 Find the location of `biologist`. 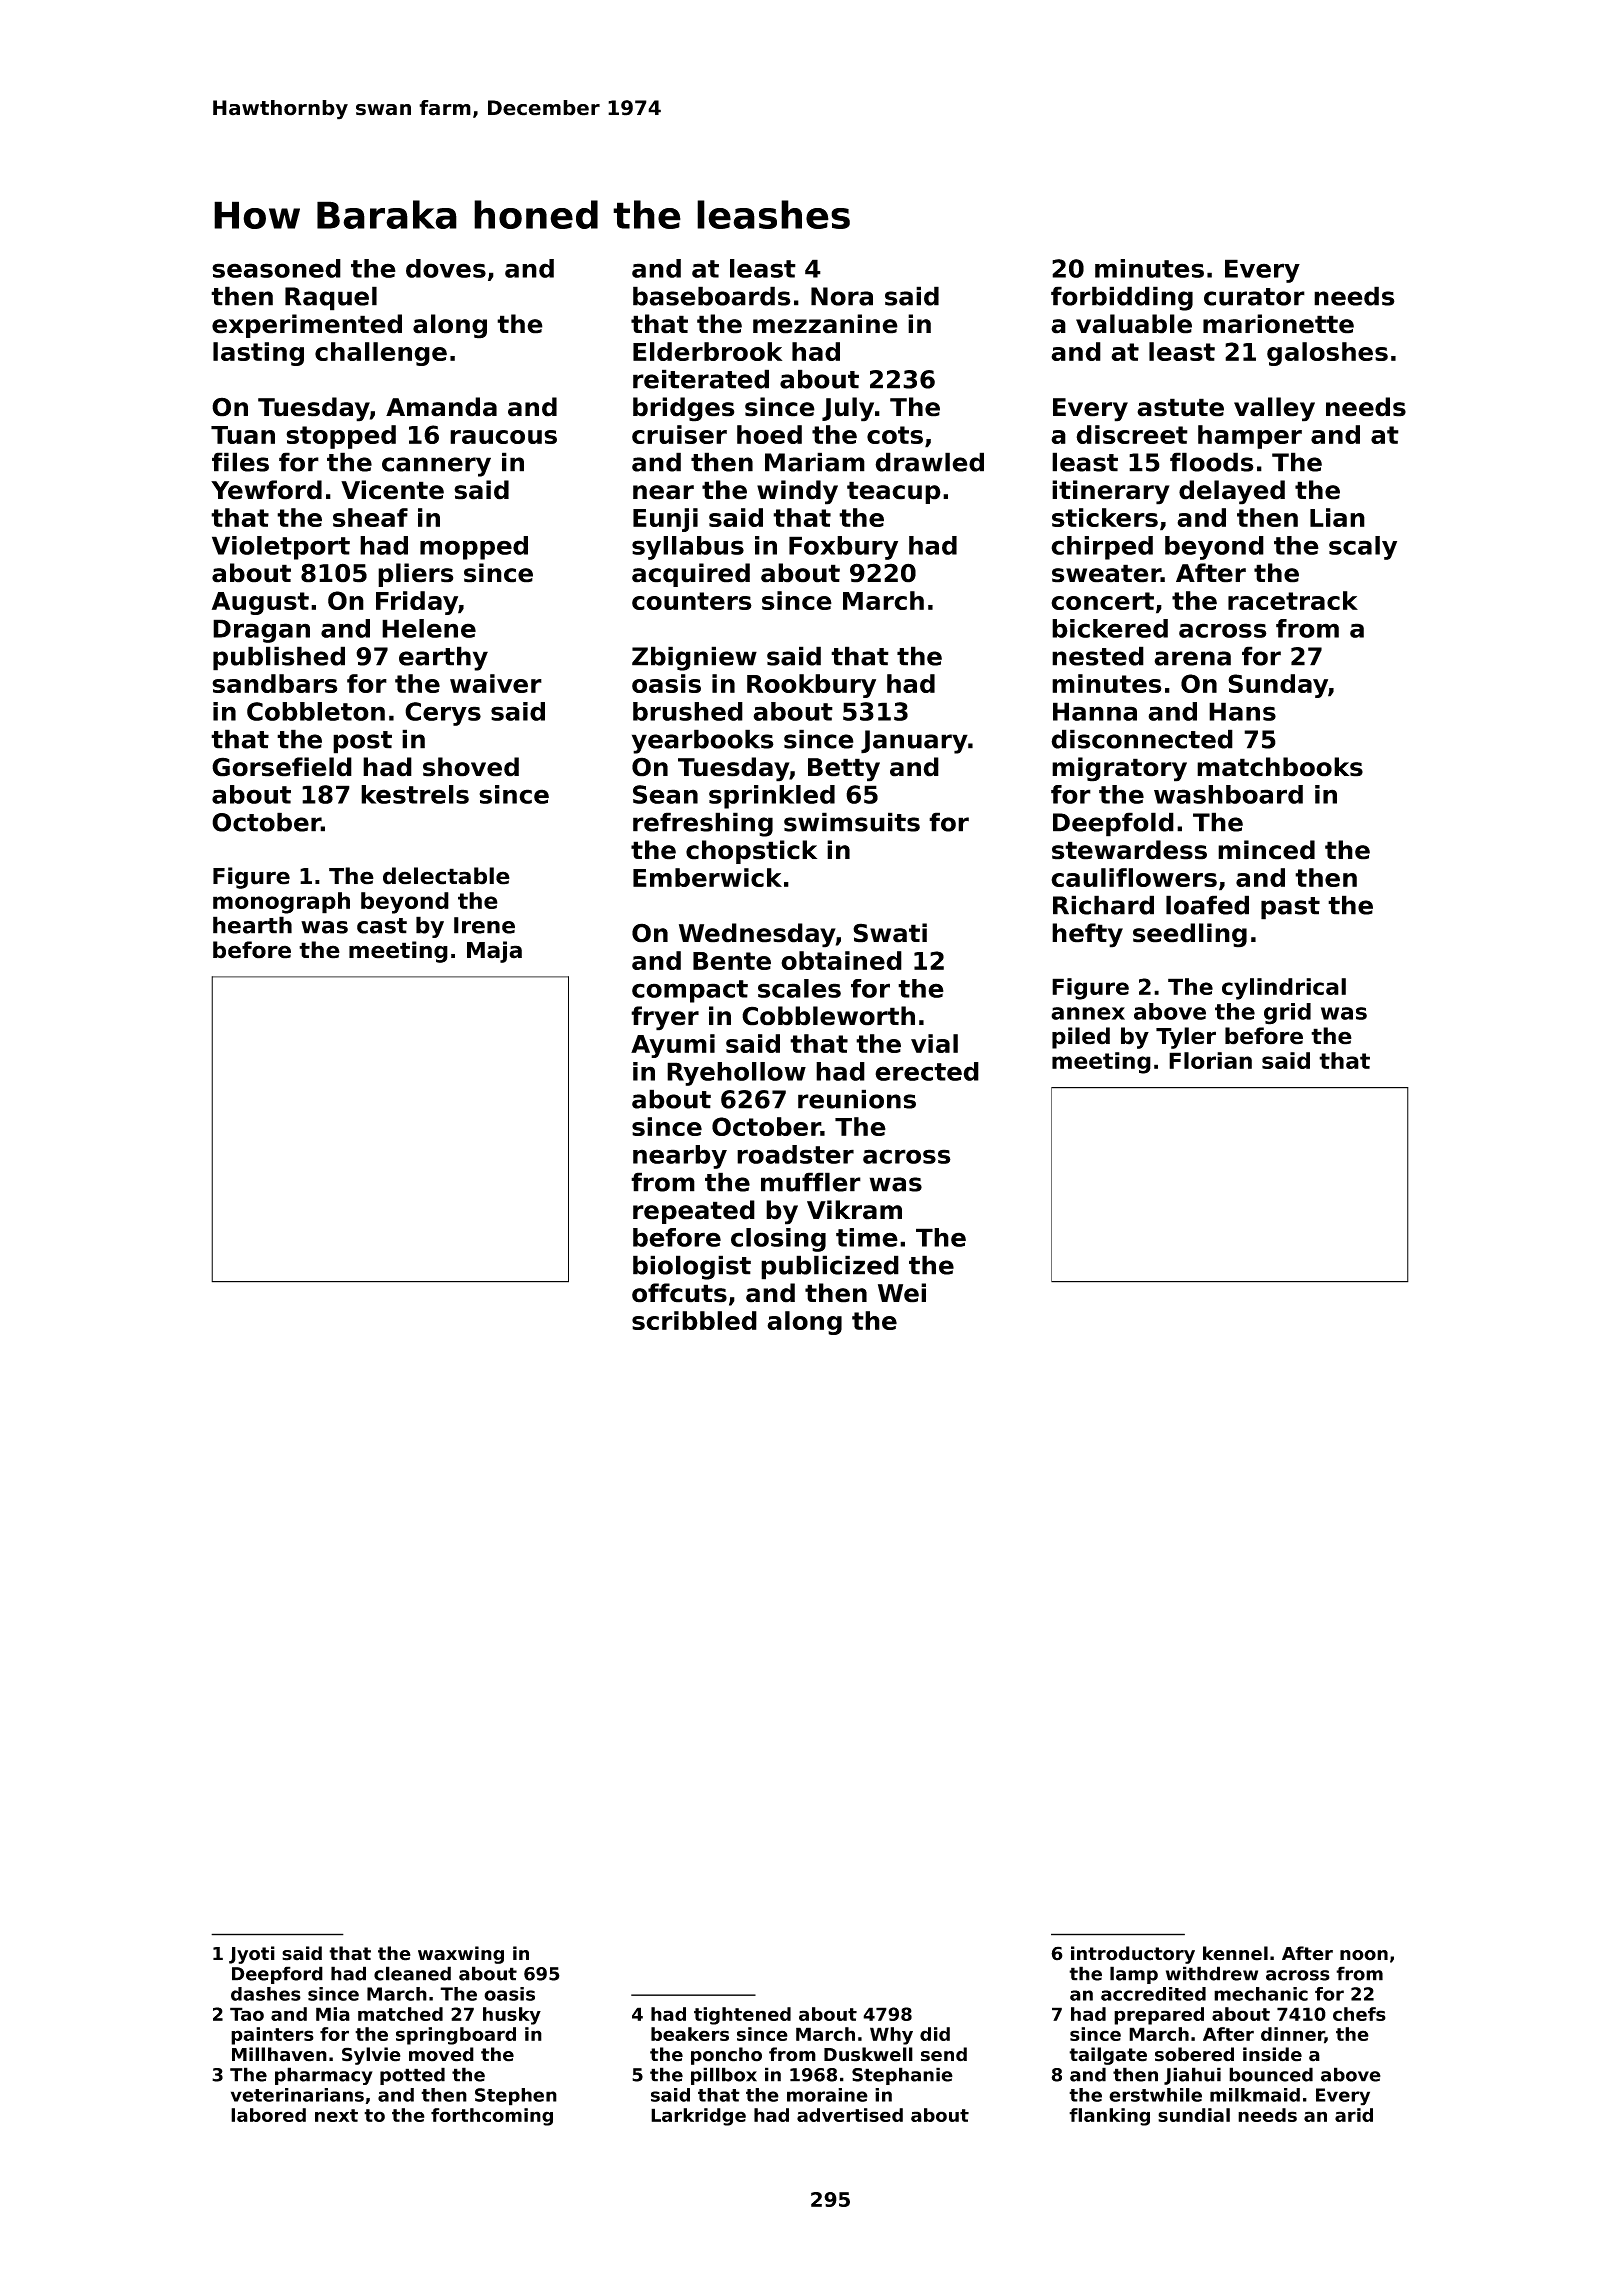

biologist is located at coordinates (692, 1267).
